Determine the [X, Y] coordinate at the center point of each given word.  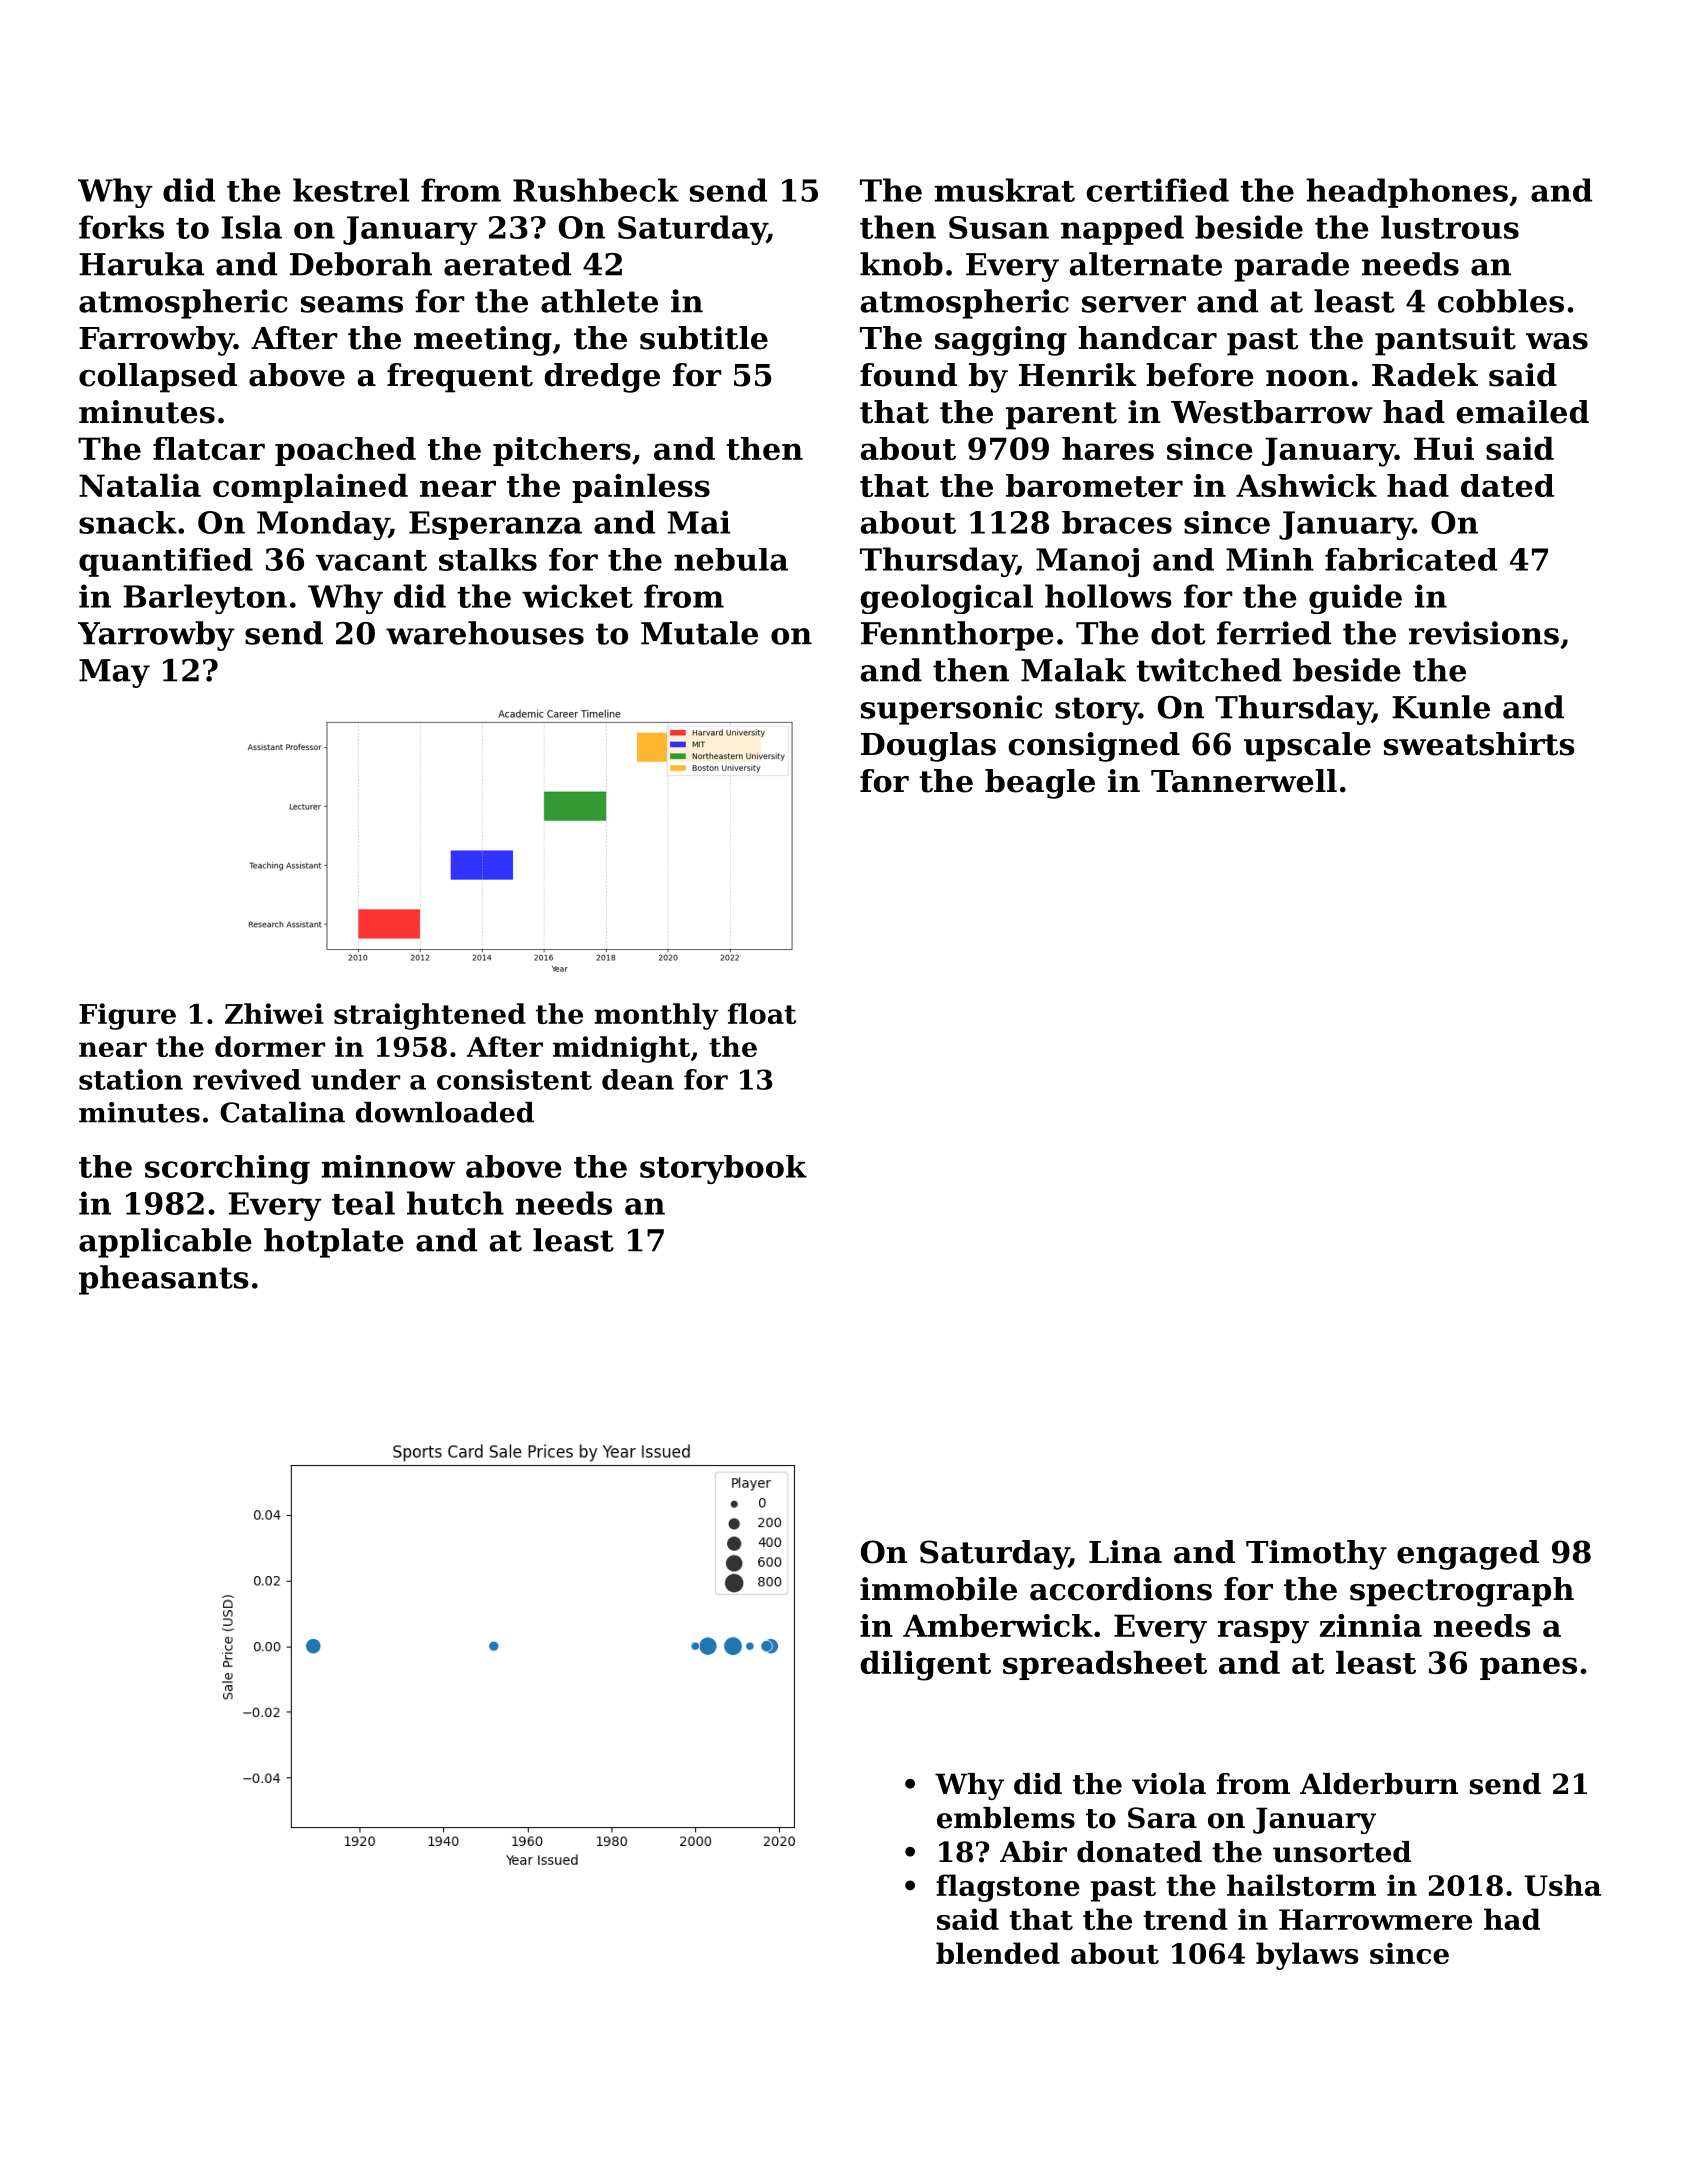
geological [947, 599]
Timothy [1316, 1555]
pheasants [164, 1280]
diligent [926, 1666]
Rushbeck [596, 190]
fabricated [1411, 559]
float [762, 1013]
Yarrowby [156, 636]
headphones [1407, 193]
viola [1169, 1784]
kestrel [351, 190]
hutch [455, 1203]
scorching [227, 1169]
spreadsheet [1105, 1665]
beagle [1040, 784]
